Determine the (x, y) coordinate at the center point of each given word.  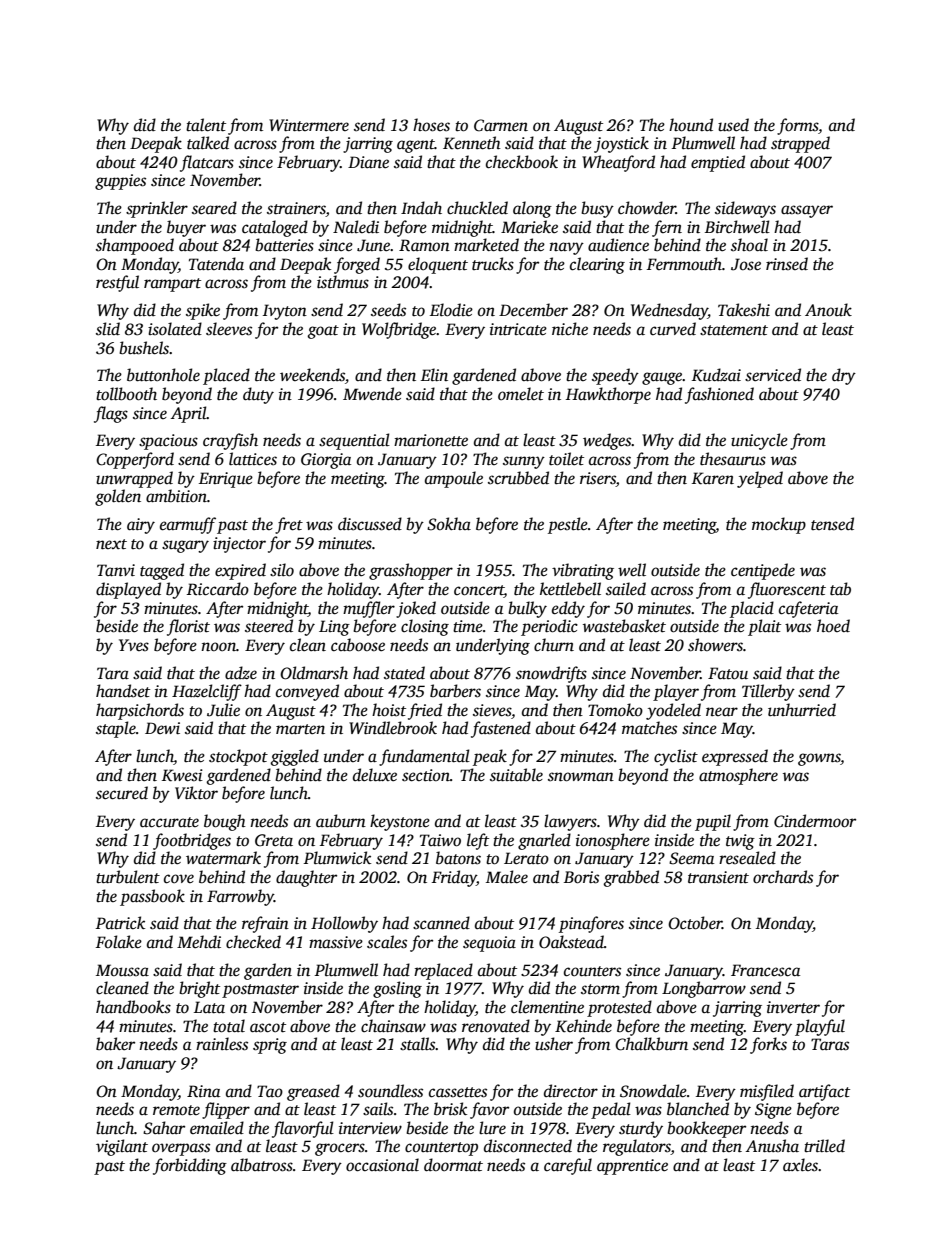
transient (718, 877)
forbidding (190, 1166)
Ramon (424, 245)
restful (117, 283)
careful (568, 1166)
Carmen (501, 125)
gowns (819, 759)
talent (206, 125)
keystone (400, 822)
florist (188, 627)
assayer (807, 211)
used (733, 125)
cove (179, 879)
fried (425, 711)
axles (800, 1165)
